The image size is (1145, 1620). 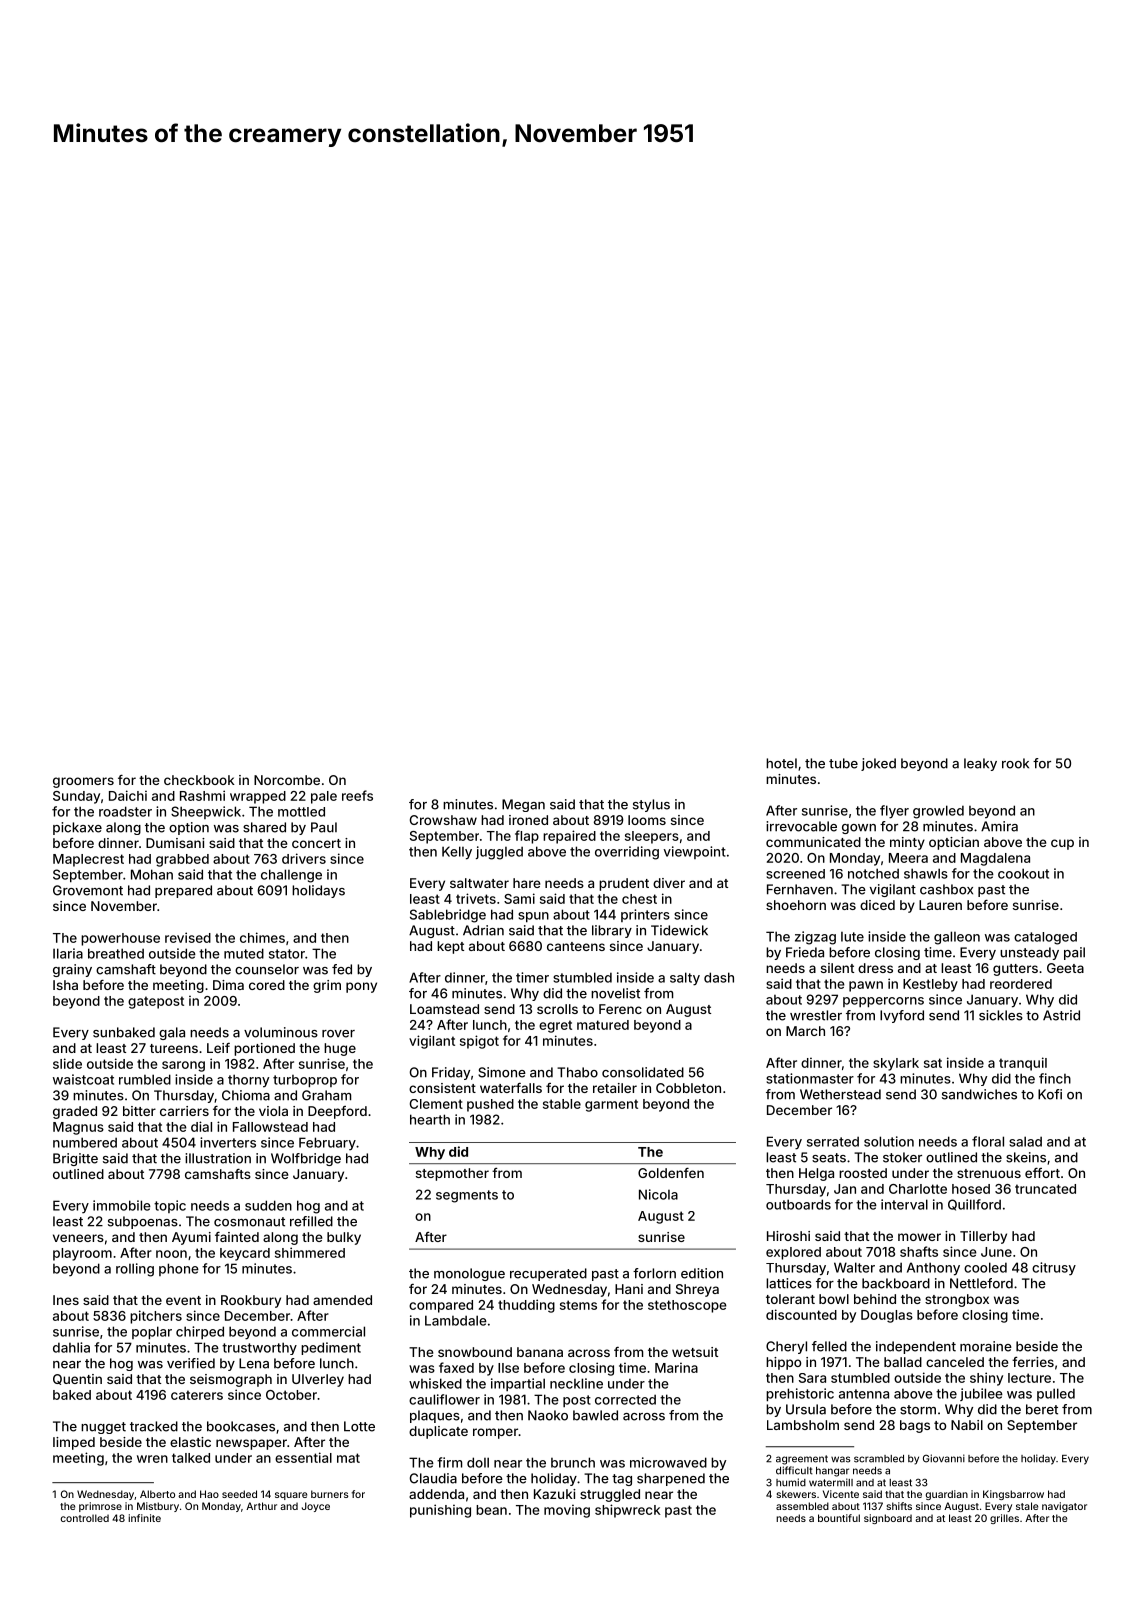 What do you see at coordinates (436, 1494) in the screenshot?
I see `addenda` at bounding box center [436, 1494].
